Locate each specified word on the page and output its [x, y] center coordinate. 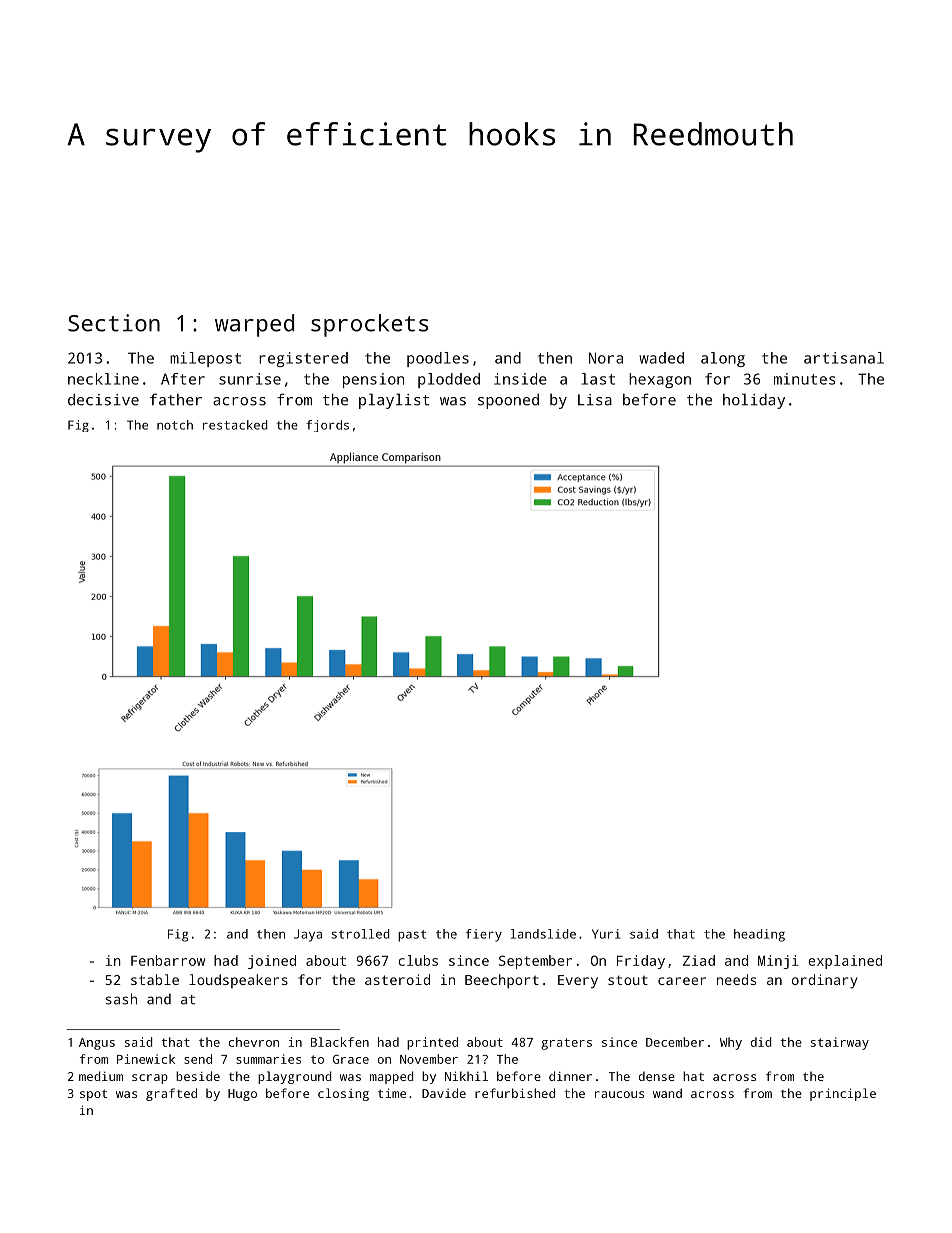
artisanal [844, 358]
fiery [484, 935]
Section [114, 323]
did [761, 1042]
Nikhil [466, 1076]
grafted [171, 1094]
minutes [805, 379]
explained [845, 962]
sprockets [369, 325]
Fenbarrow [168, 960]
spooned [508, 401]
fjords [327, 426]
